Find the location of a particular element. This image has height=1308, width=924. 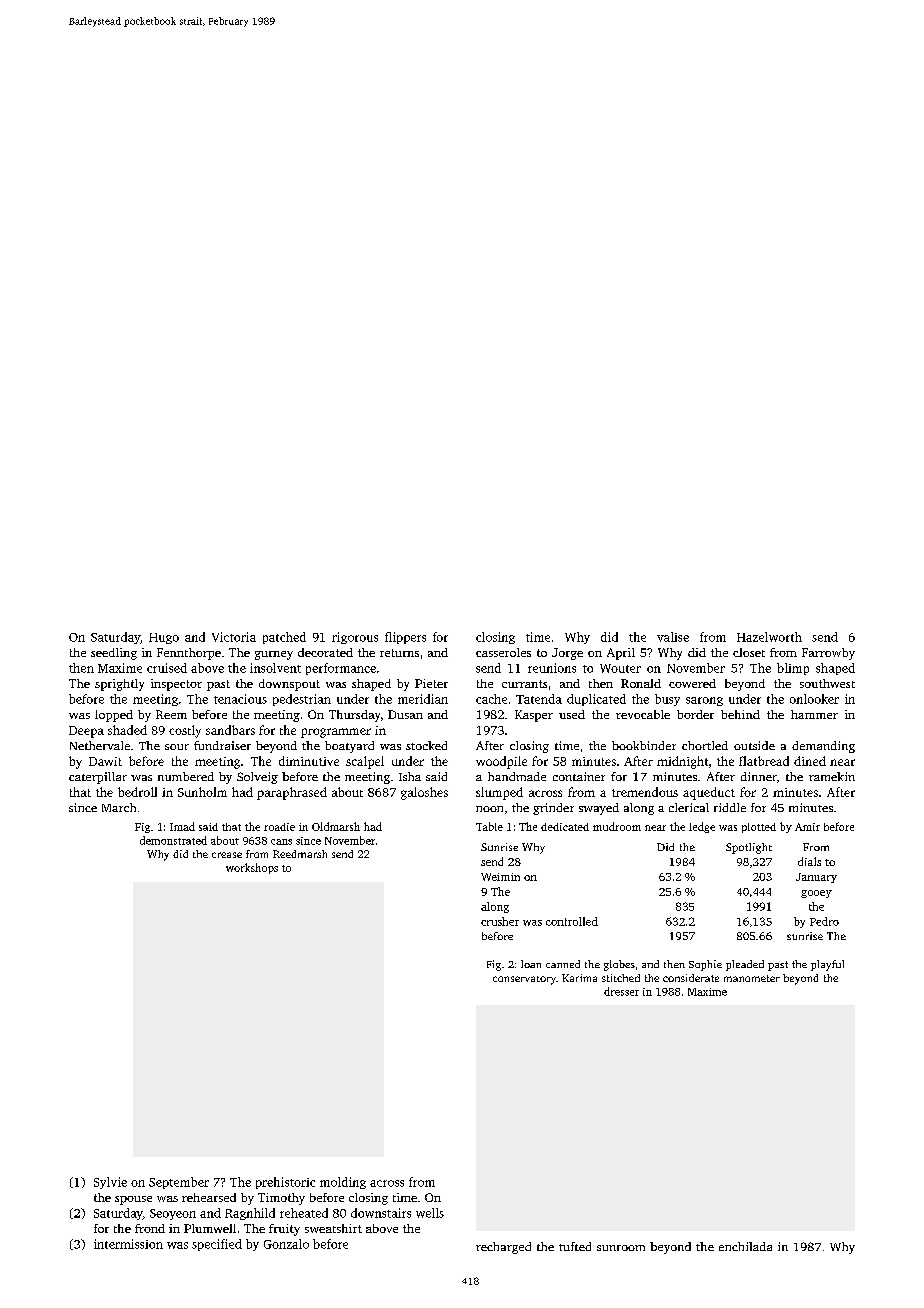

rigorous is located at coordinates (355, 638).
